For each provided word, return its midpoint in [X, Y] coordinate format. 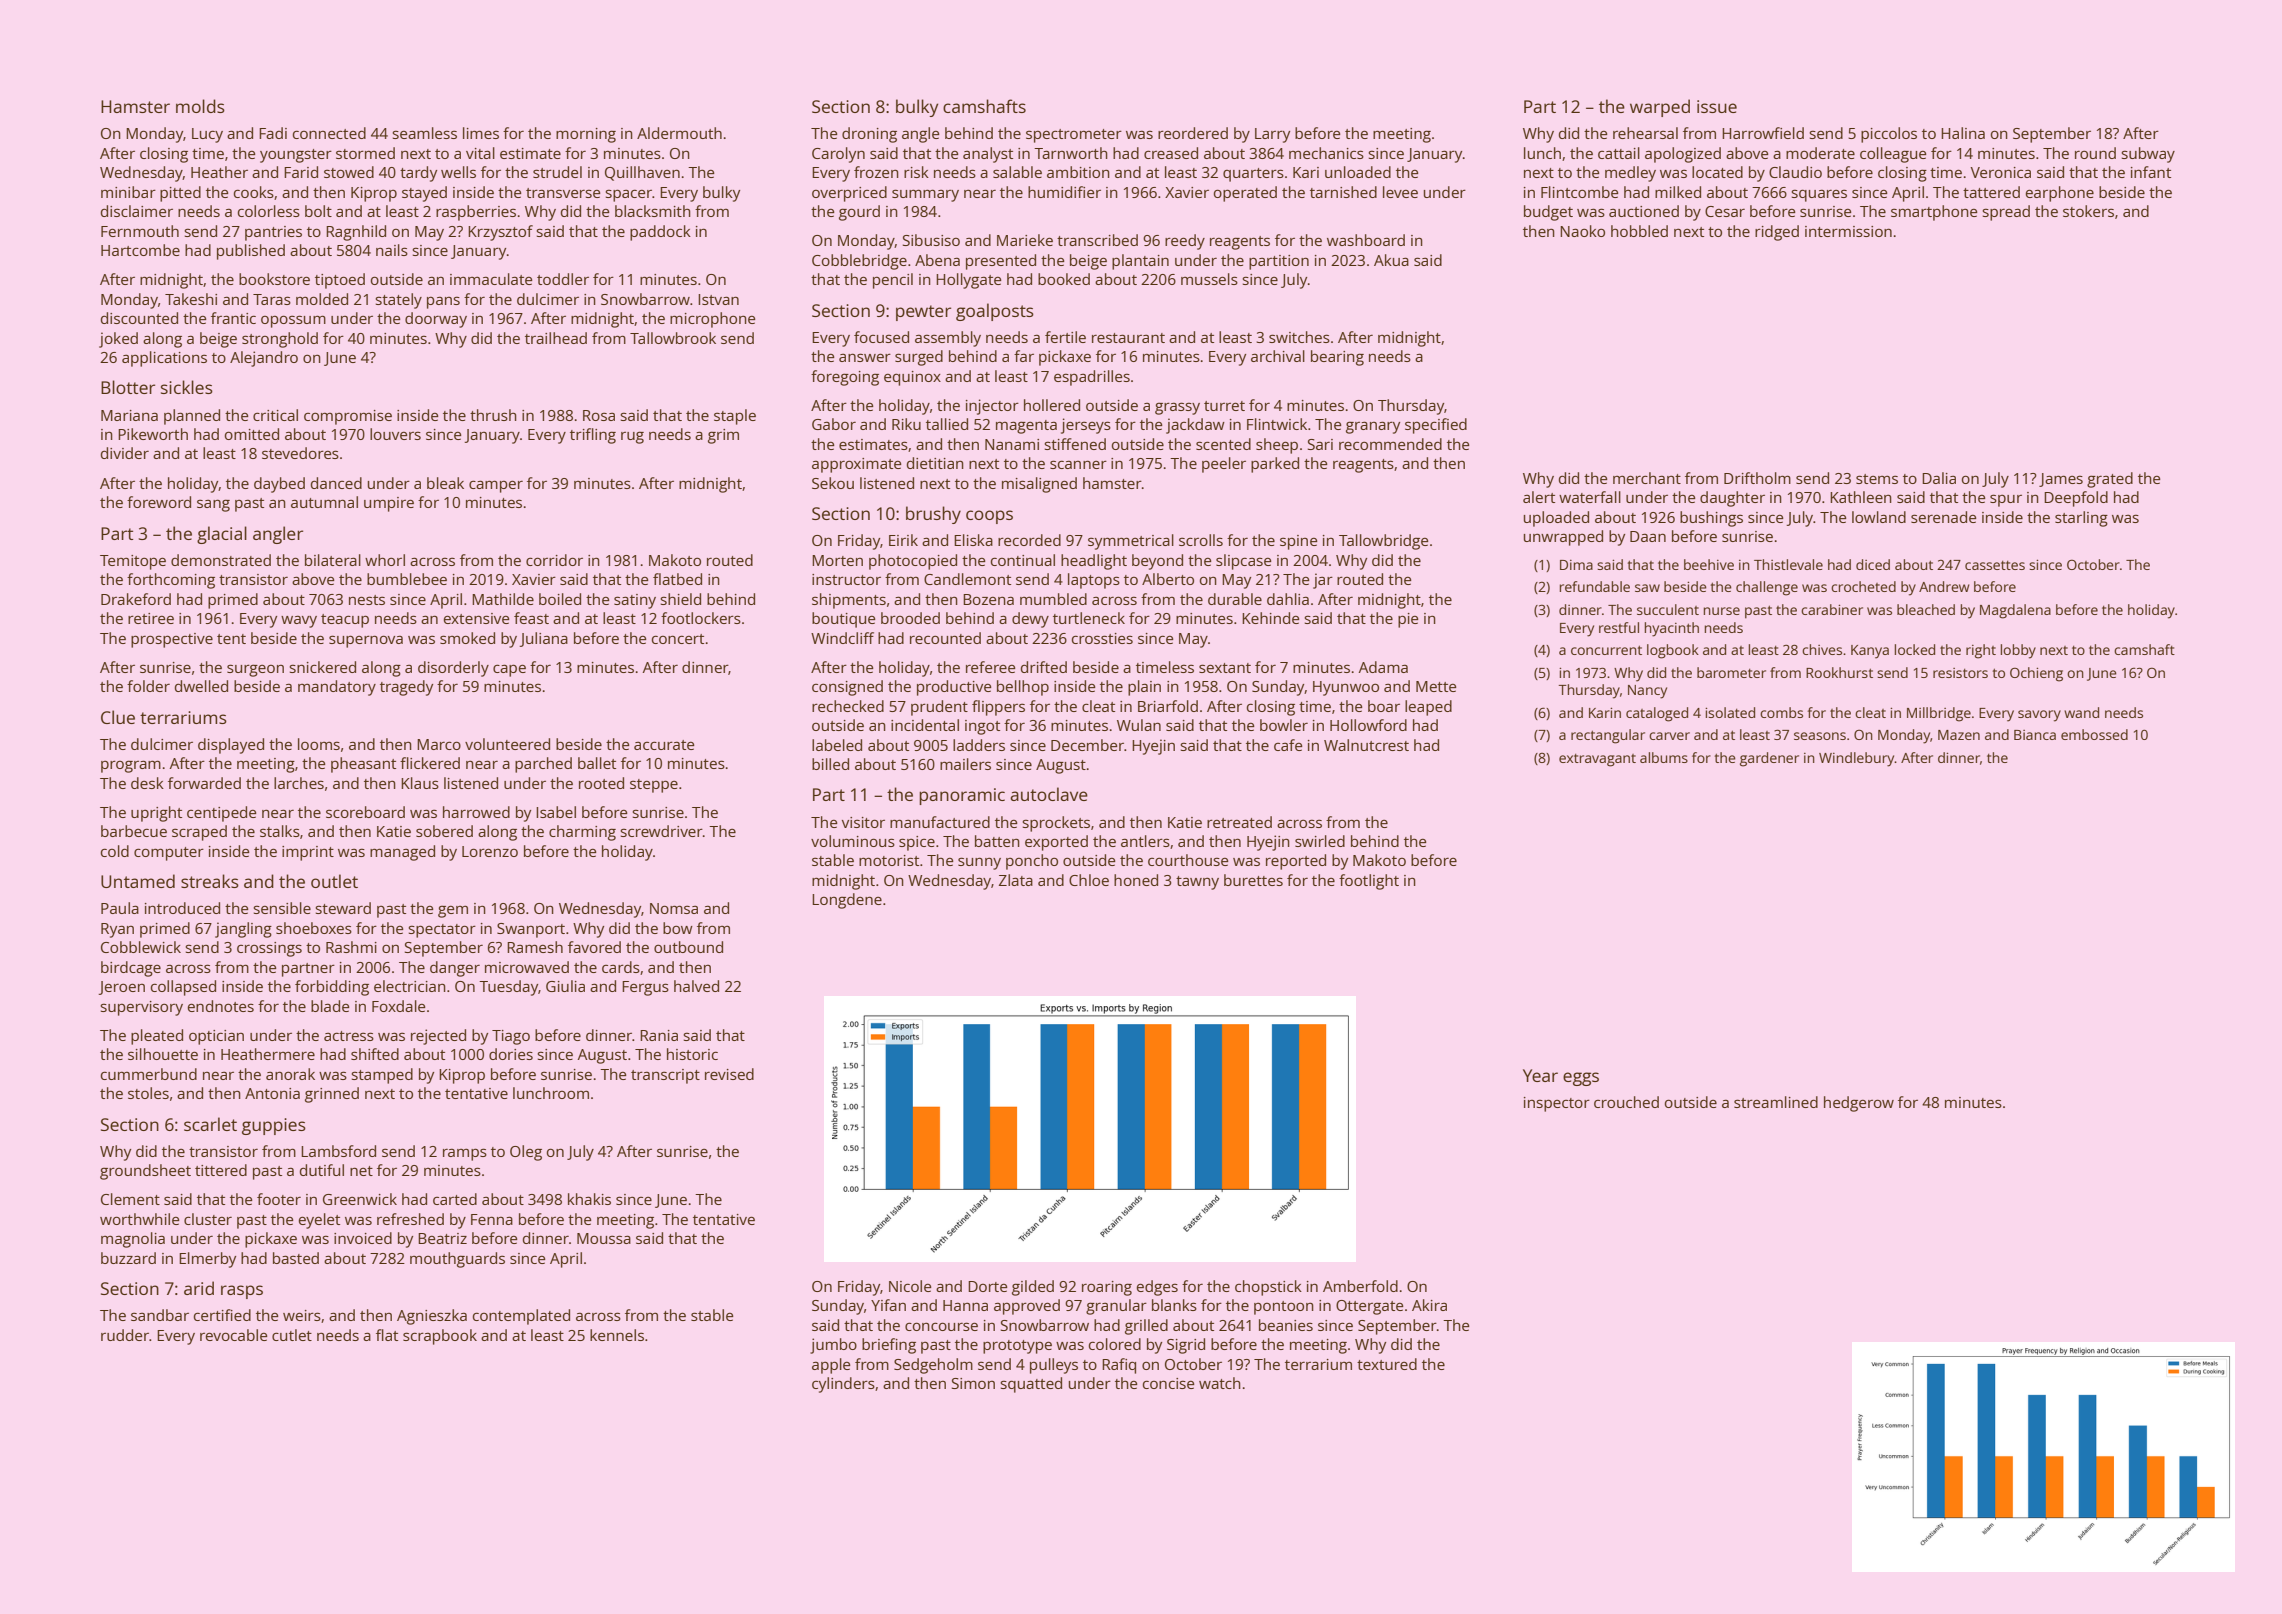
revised [729, 1074]
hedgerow [1859, 1104]
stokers [2088, 211]
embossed [2094, 734]
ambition [1078, 172]
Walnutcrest [1366, 745]
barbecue [134, 831]
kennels [617, 1335]
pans [443, 302]
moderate [1820, 153]
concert [678, 639]
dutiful [322, 1170]
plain [1144, 688]
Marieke [1025, 240]
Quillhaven [642, 173]
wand [2081, 712]
